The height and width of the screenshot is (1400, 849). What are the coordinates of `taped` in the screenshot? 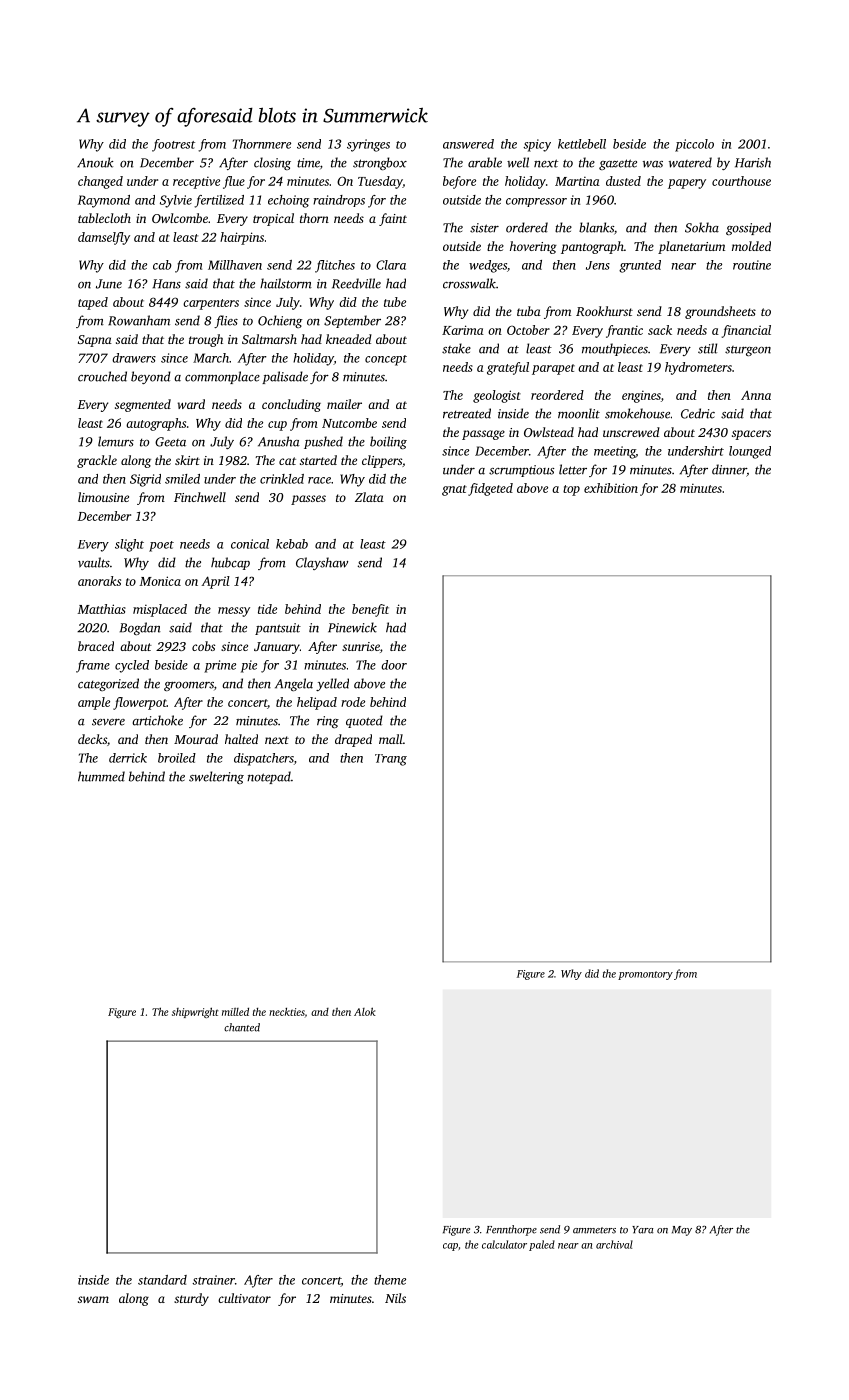 It's located at (93, 303).
